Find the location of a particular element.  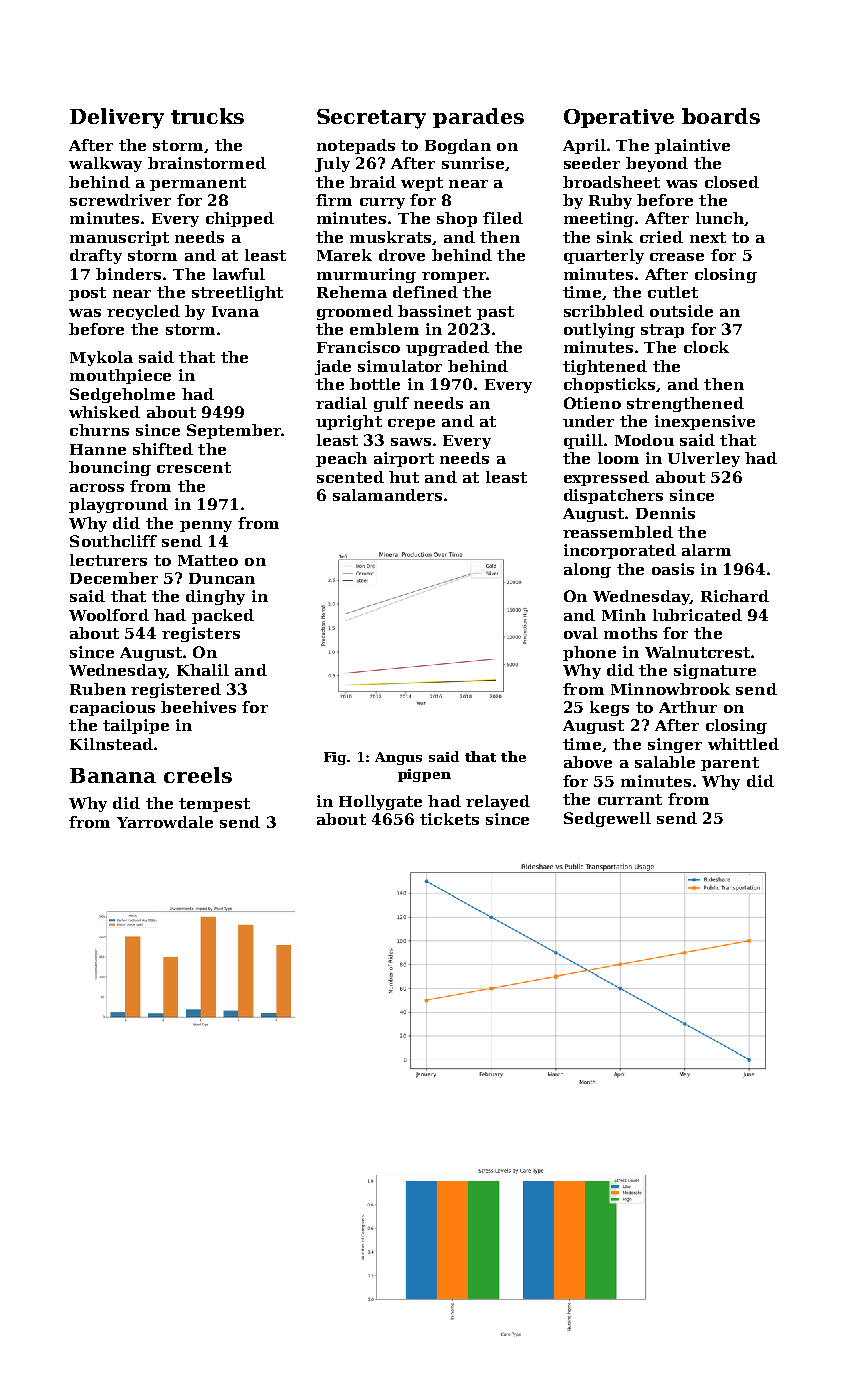

Yarrowdale is located at coordinates (165, 822).
